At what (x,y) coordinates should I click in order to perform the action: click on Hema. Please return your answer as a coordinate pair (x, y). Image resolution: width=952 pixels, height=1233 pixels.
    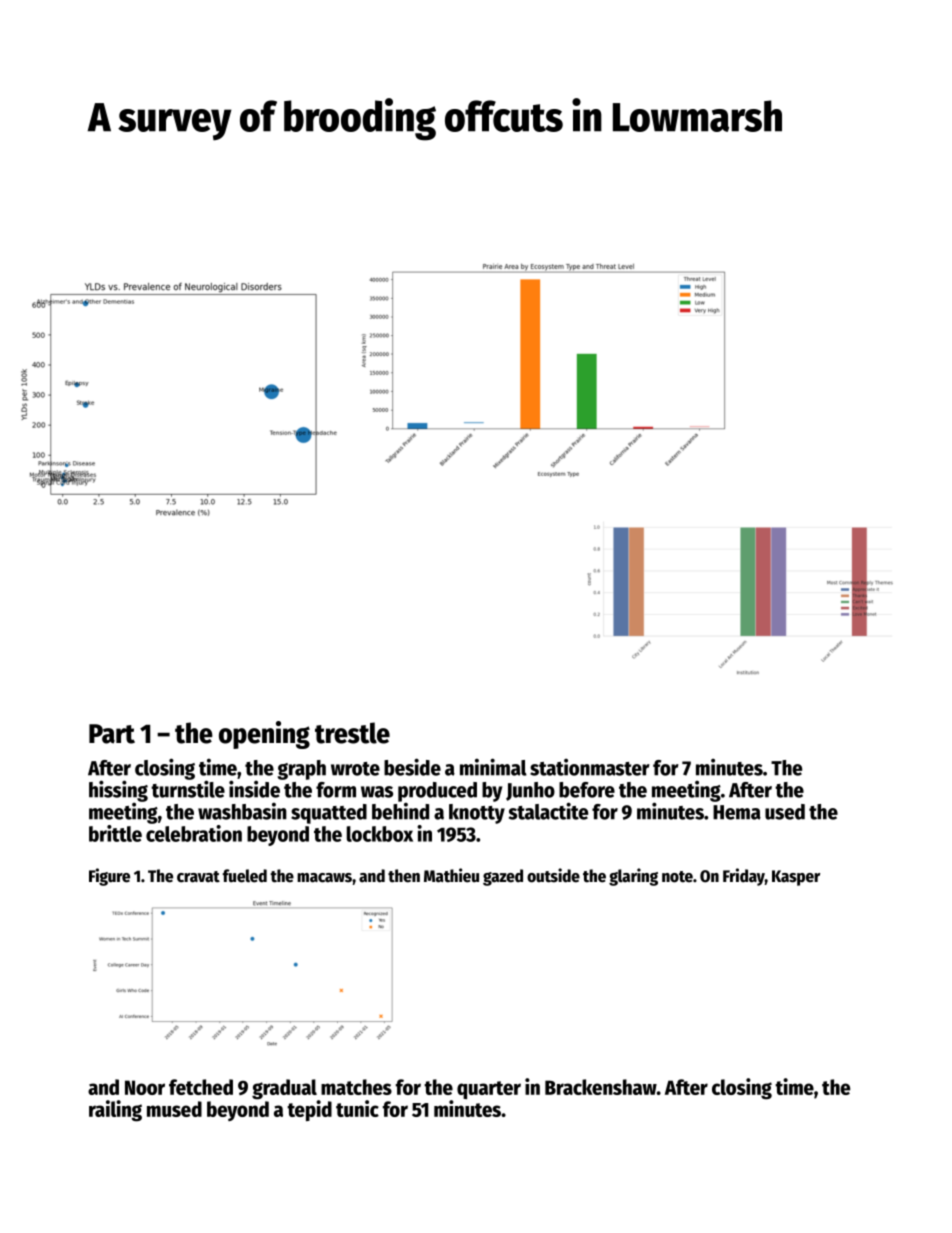
    Looking at the image, I should click on (737, 812).
